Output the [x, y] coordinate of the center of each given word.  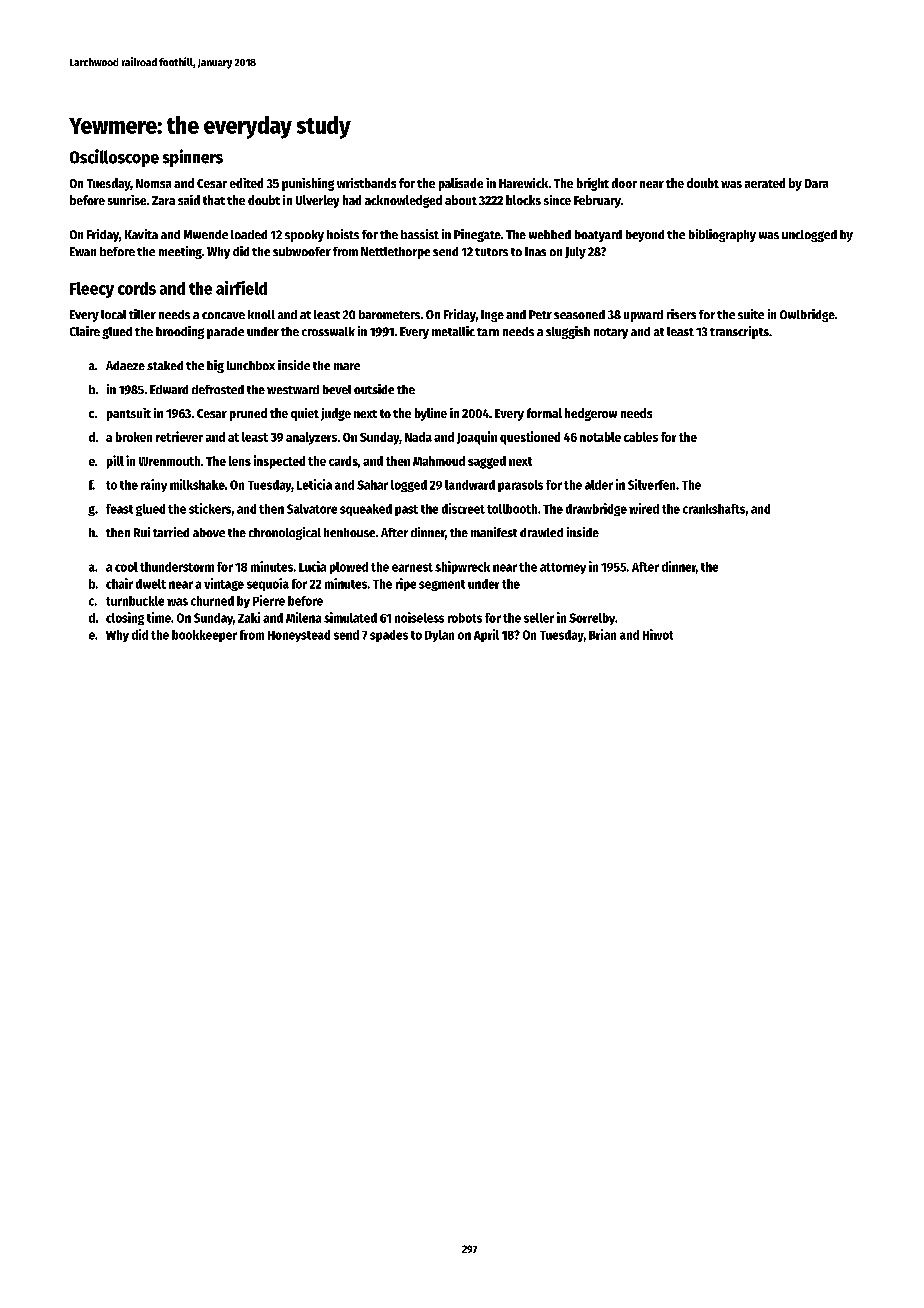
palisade [461, 184]
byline [431, 414]
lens [240, 461]
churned [212, 601]
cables [641, 437]
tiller [142, 314]
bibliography [722, 235]
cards [343, 461]
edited [246, 183]
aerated [765, 183]
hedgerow [591, 414]
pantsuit [129, 414]
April [486, 635]
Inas [535, 251]
